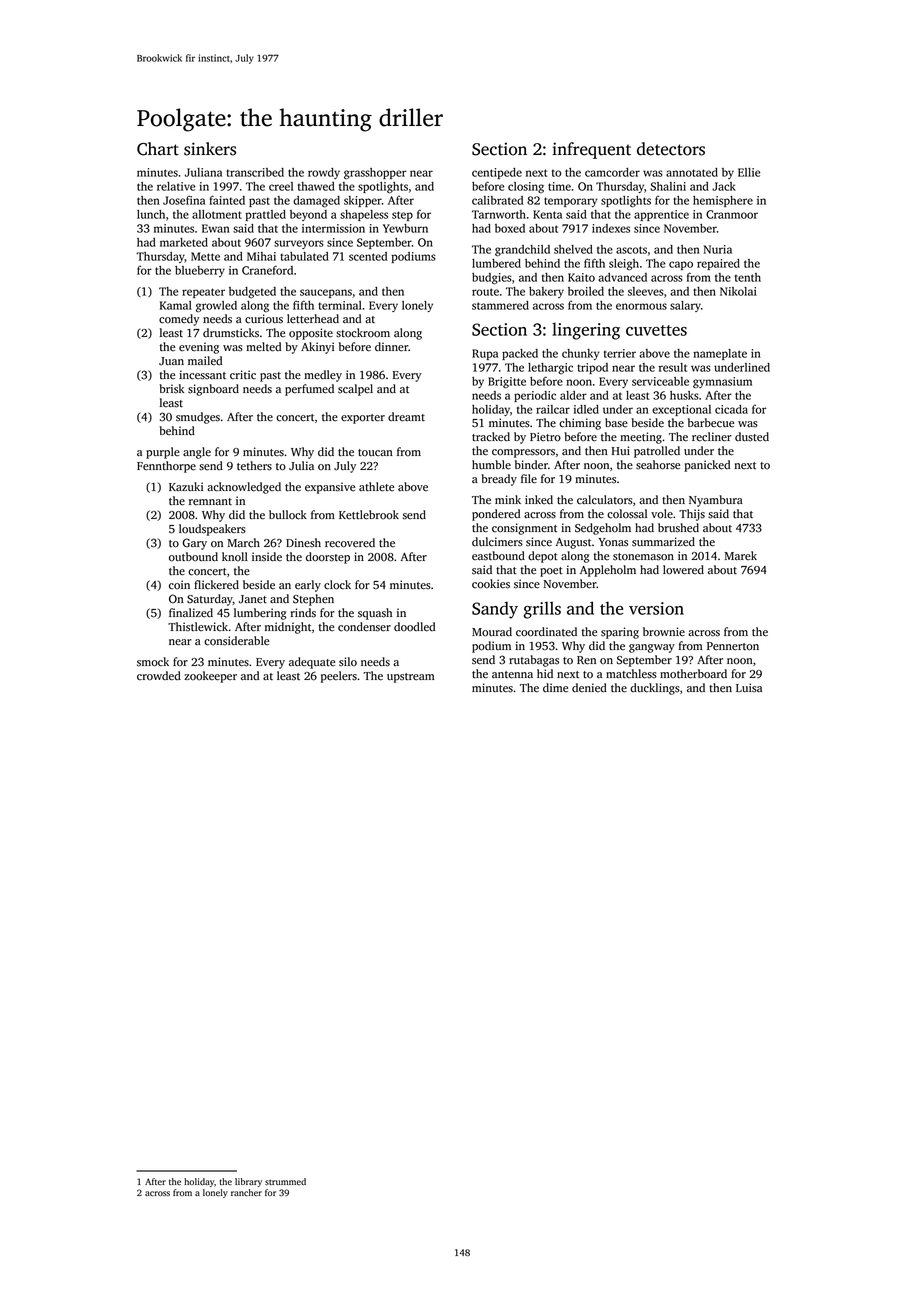 The image size is (908, 1316). I want to click on centipede, so click(497, 173).
